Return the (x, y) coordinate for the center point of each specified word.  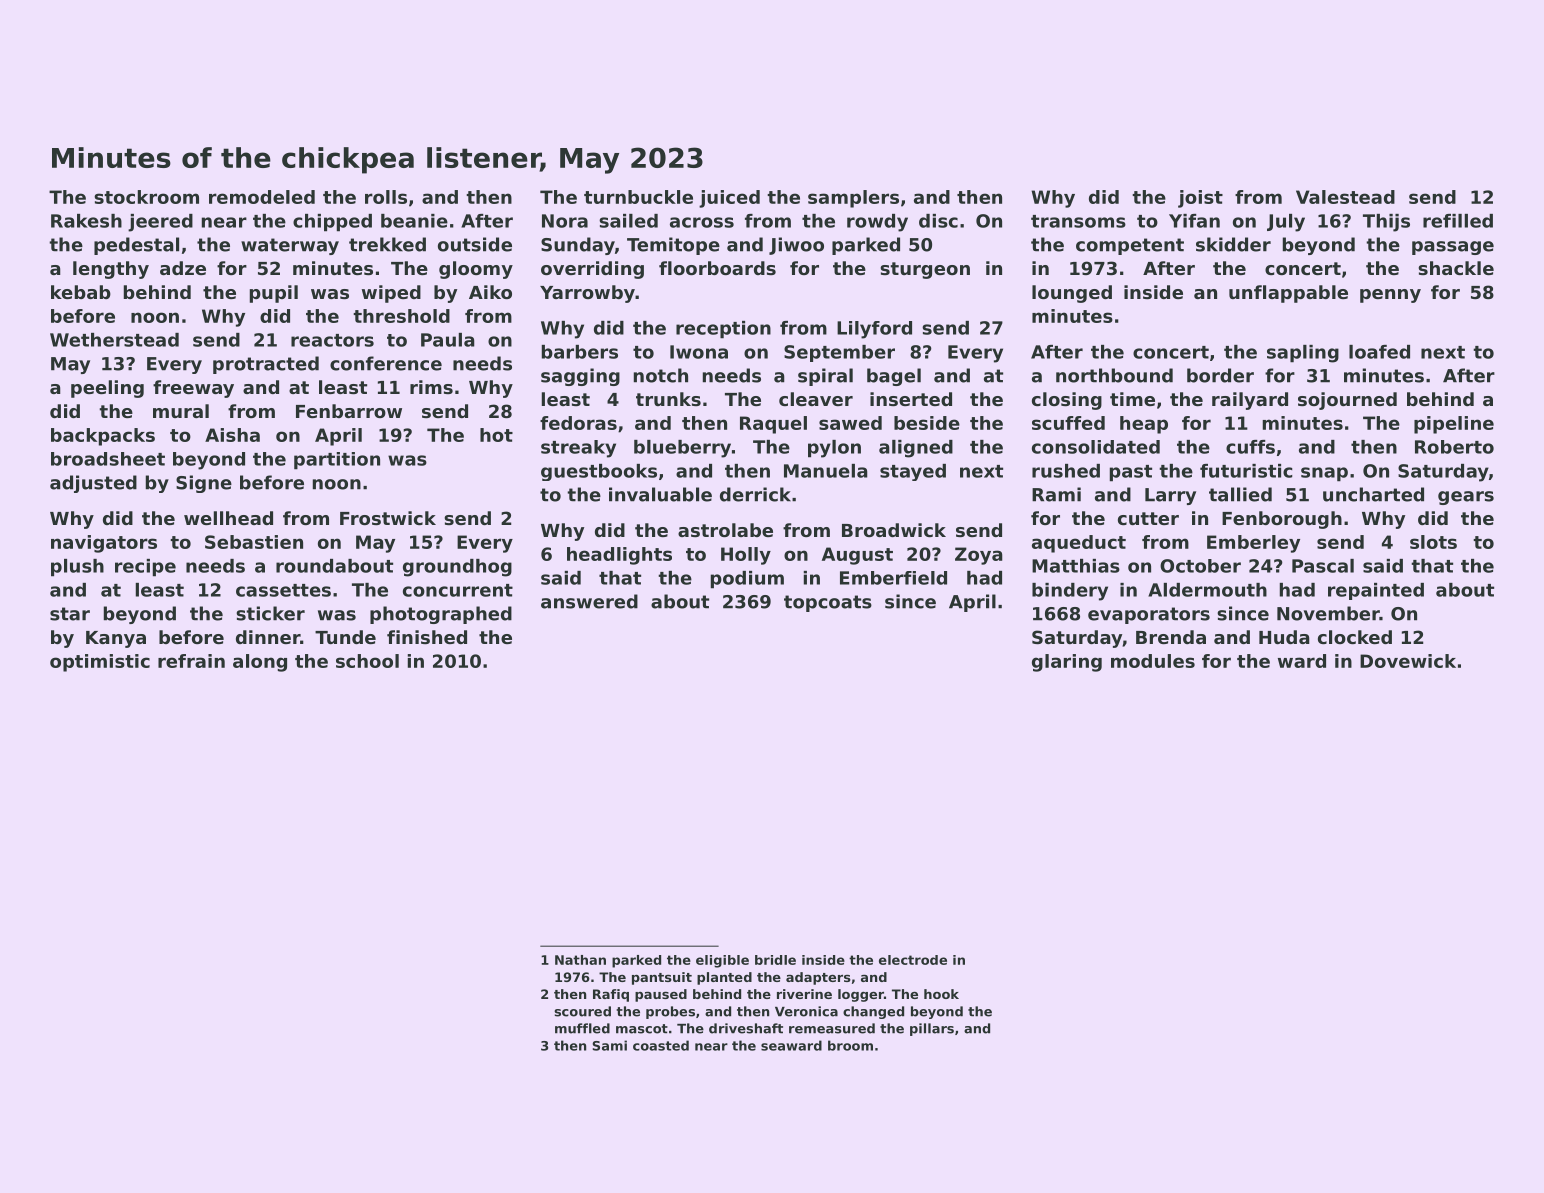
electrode (913, 960)
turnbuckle (638, 197)
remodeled (262, 197)
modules (1153, 661)
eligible (722, 961)
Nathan (580, 960)
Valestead (1345, 197)
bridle (775, 960)
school (367, 661)
